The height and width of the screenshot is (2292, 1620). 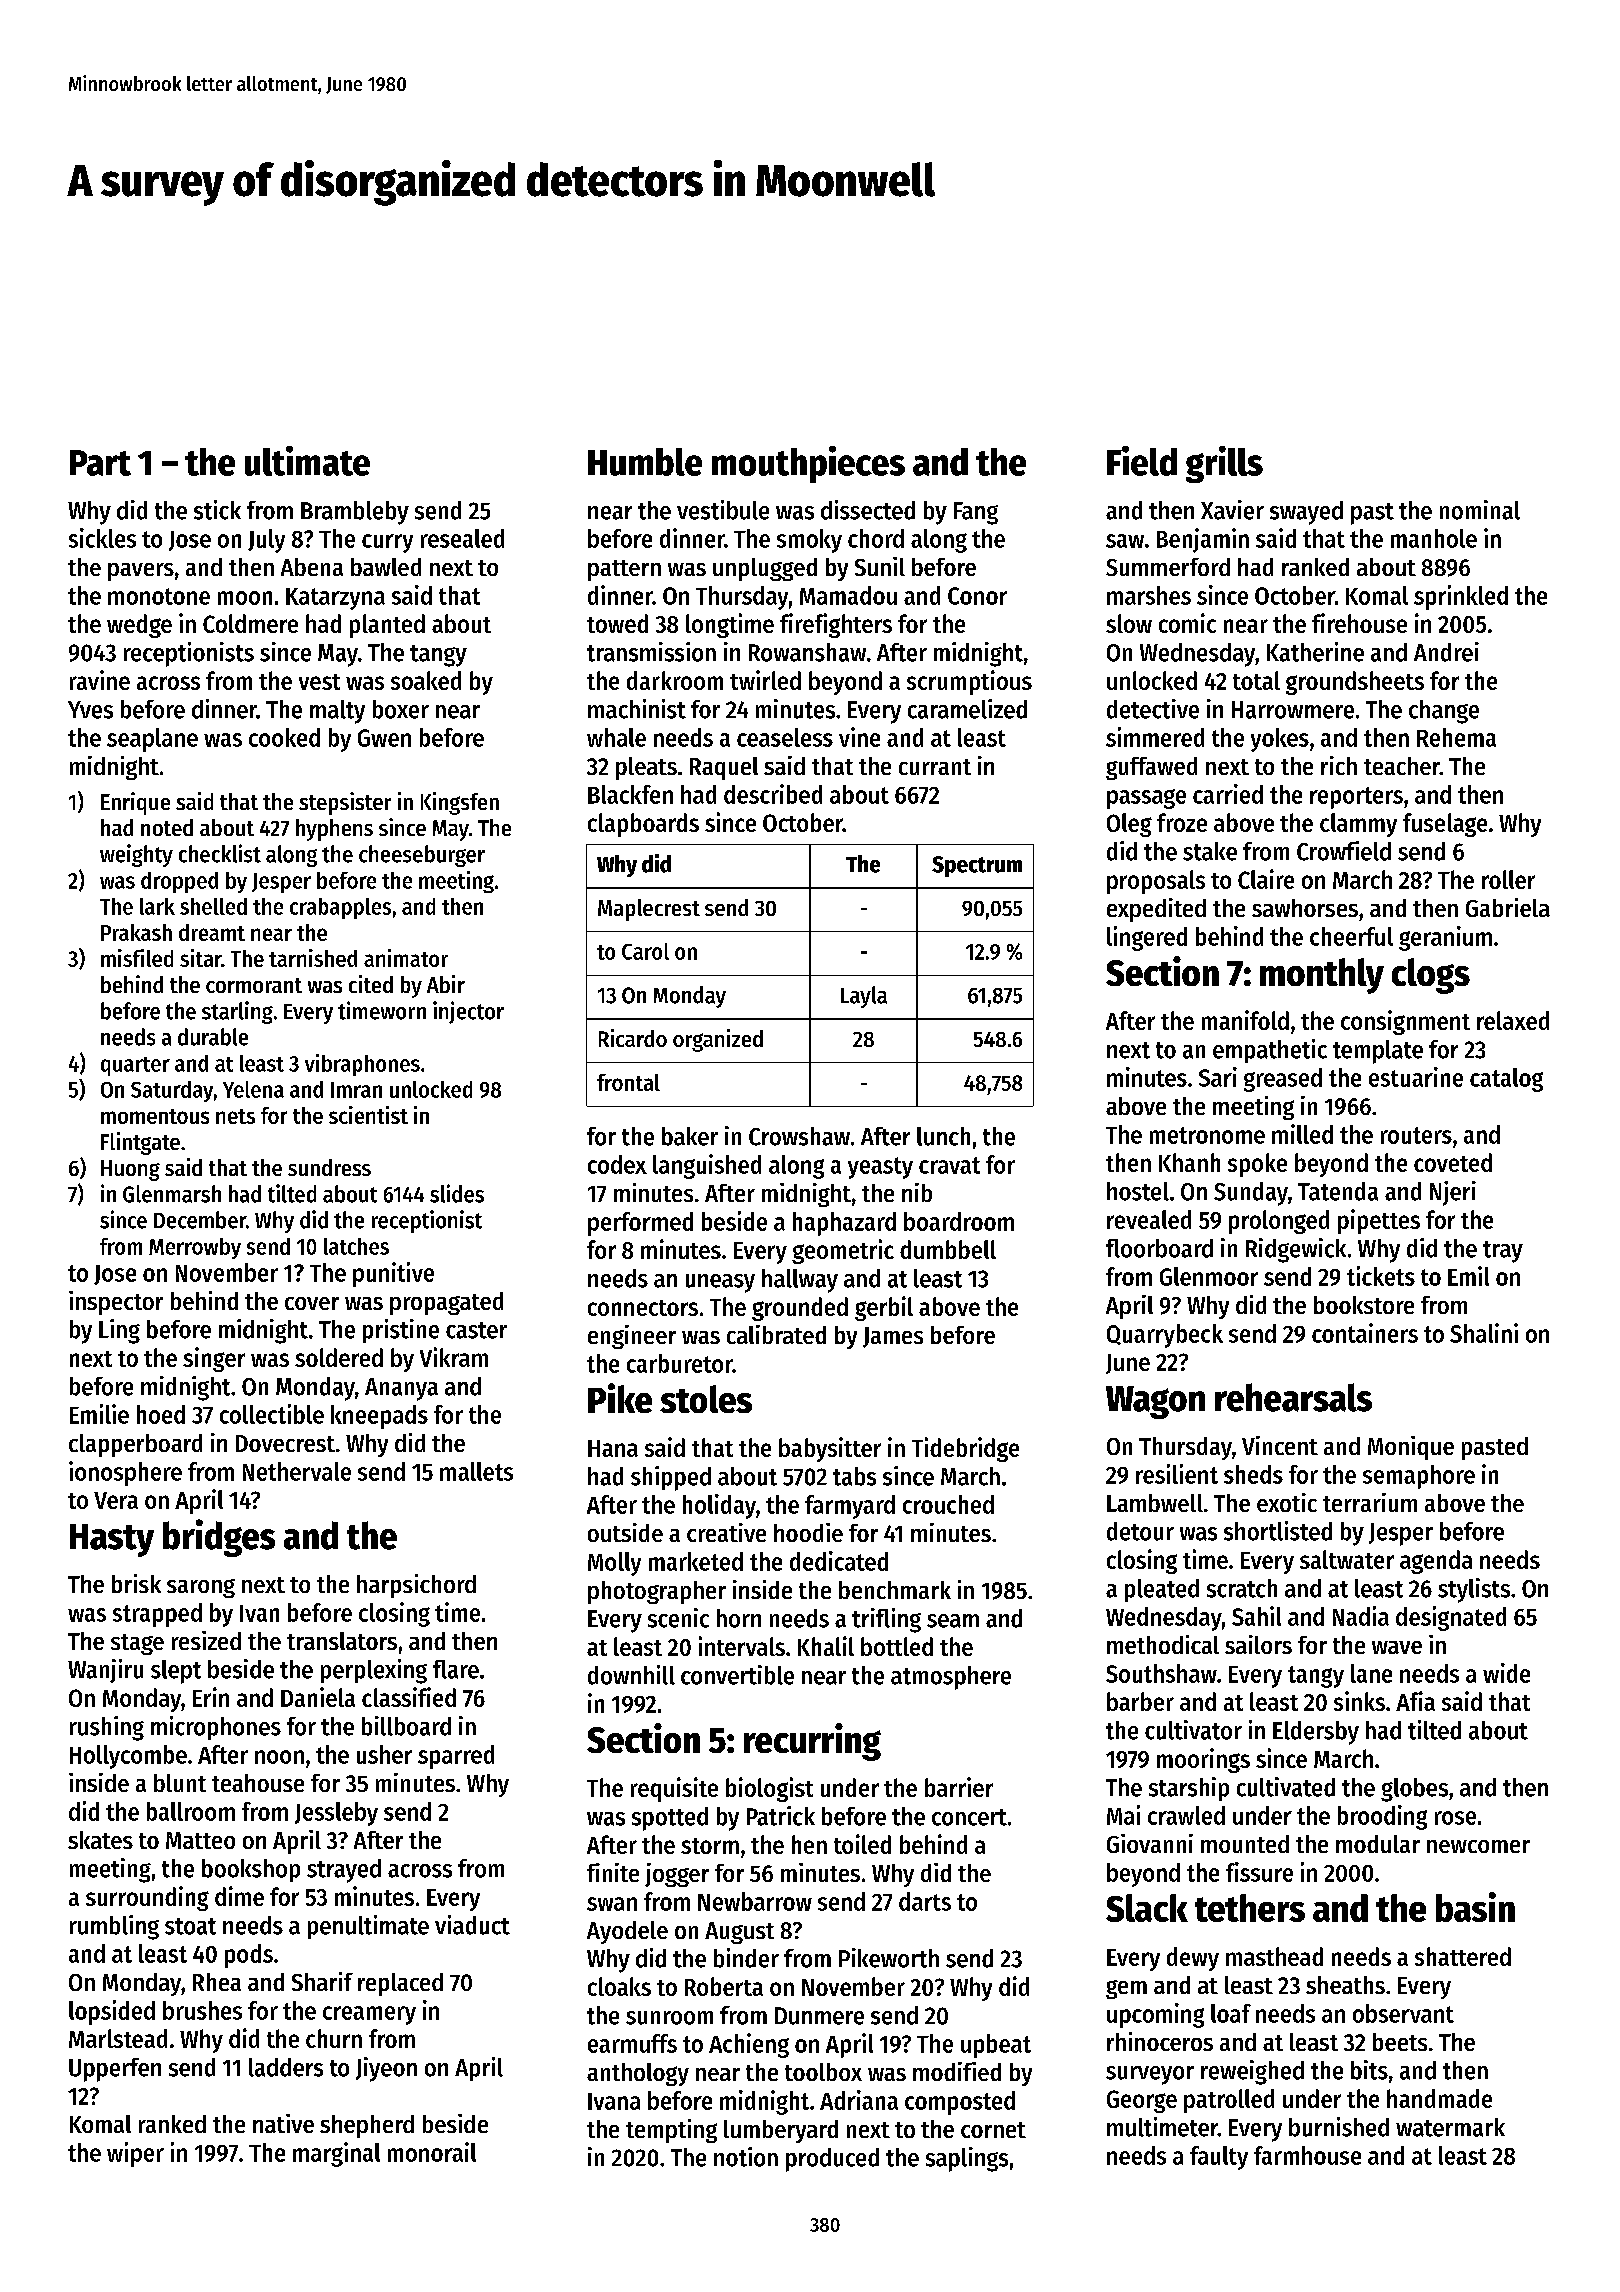 I want to click on wiper, so click(x=135, y=2154).
